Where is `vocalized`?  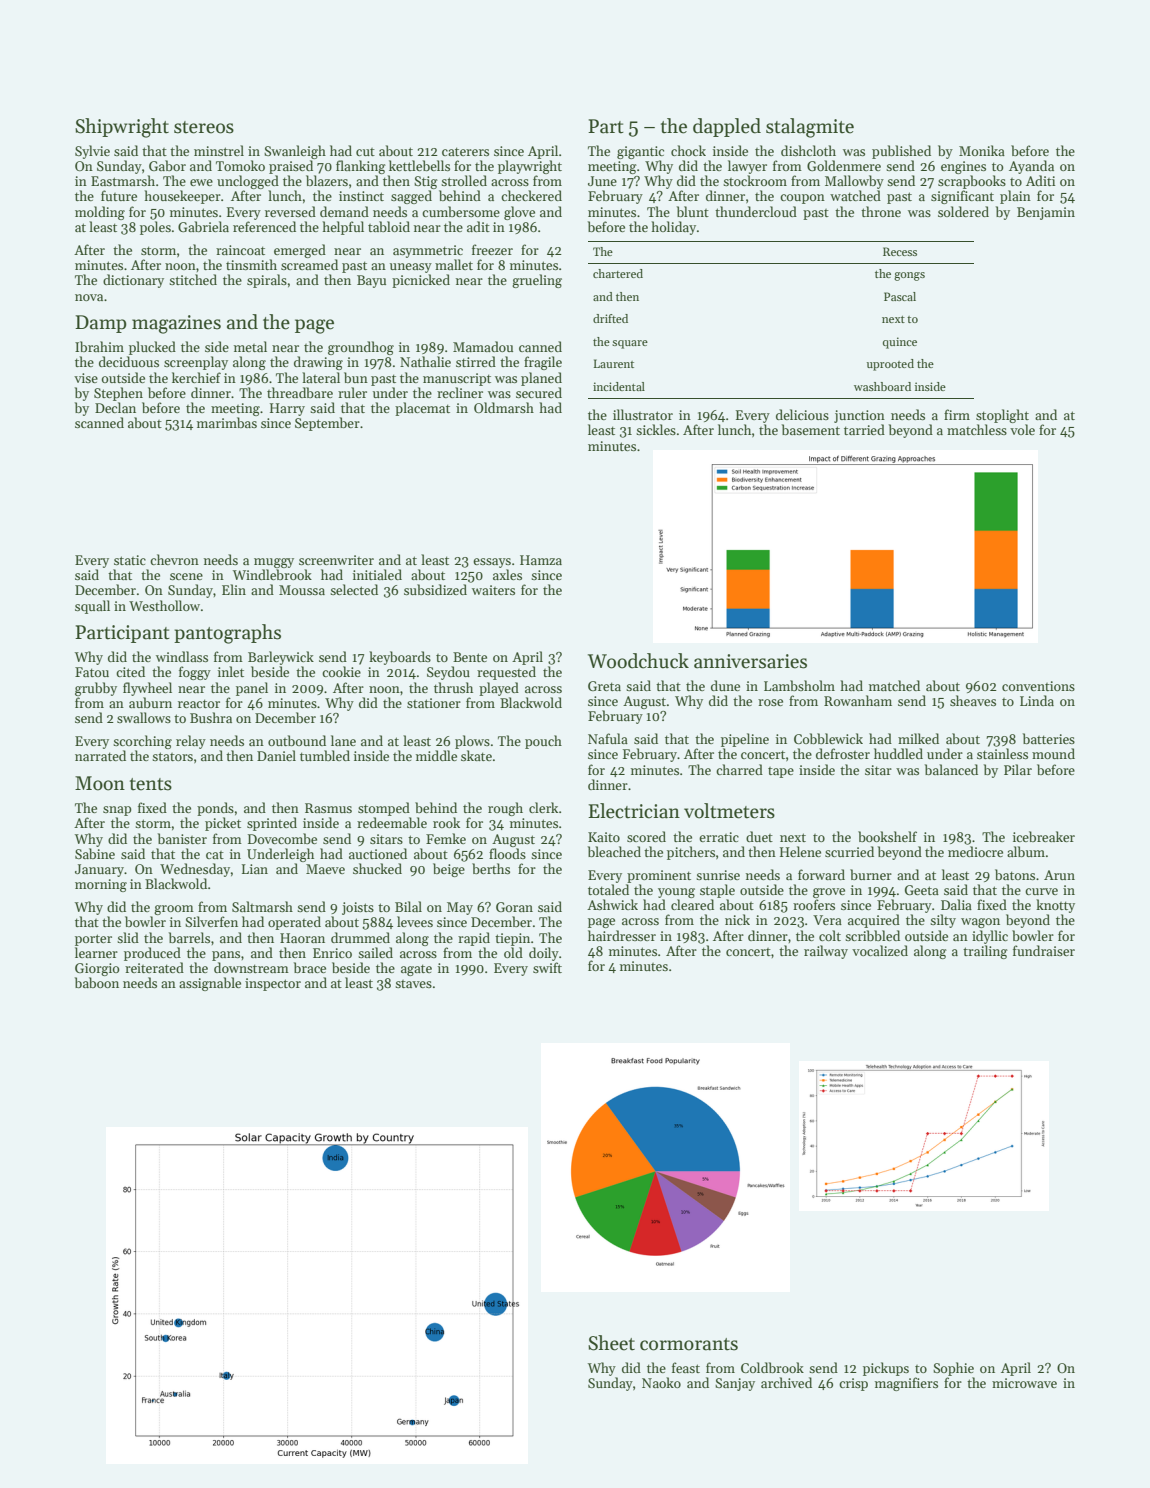
vocalized is located at coordinates (880, 950).
